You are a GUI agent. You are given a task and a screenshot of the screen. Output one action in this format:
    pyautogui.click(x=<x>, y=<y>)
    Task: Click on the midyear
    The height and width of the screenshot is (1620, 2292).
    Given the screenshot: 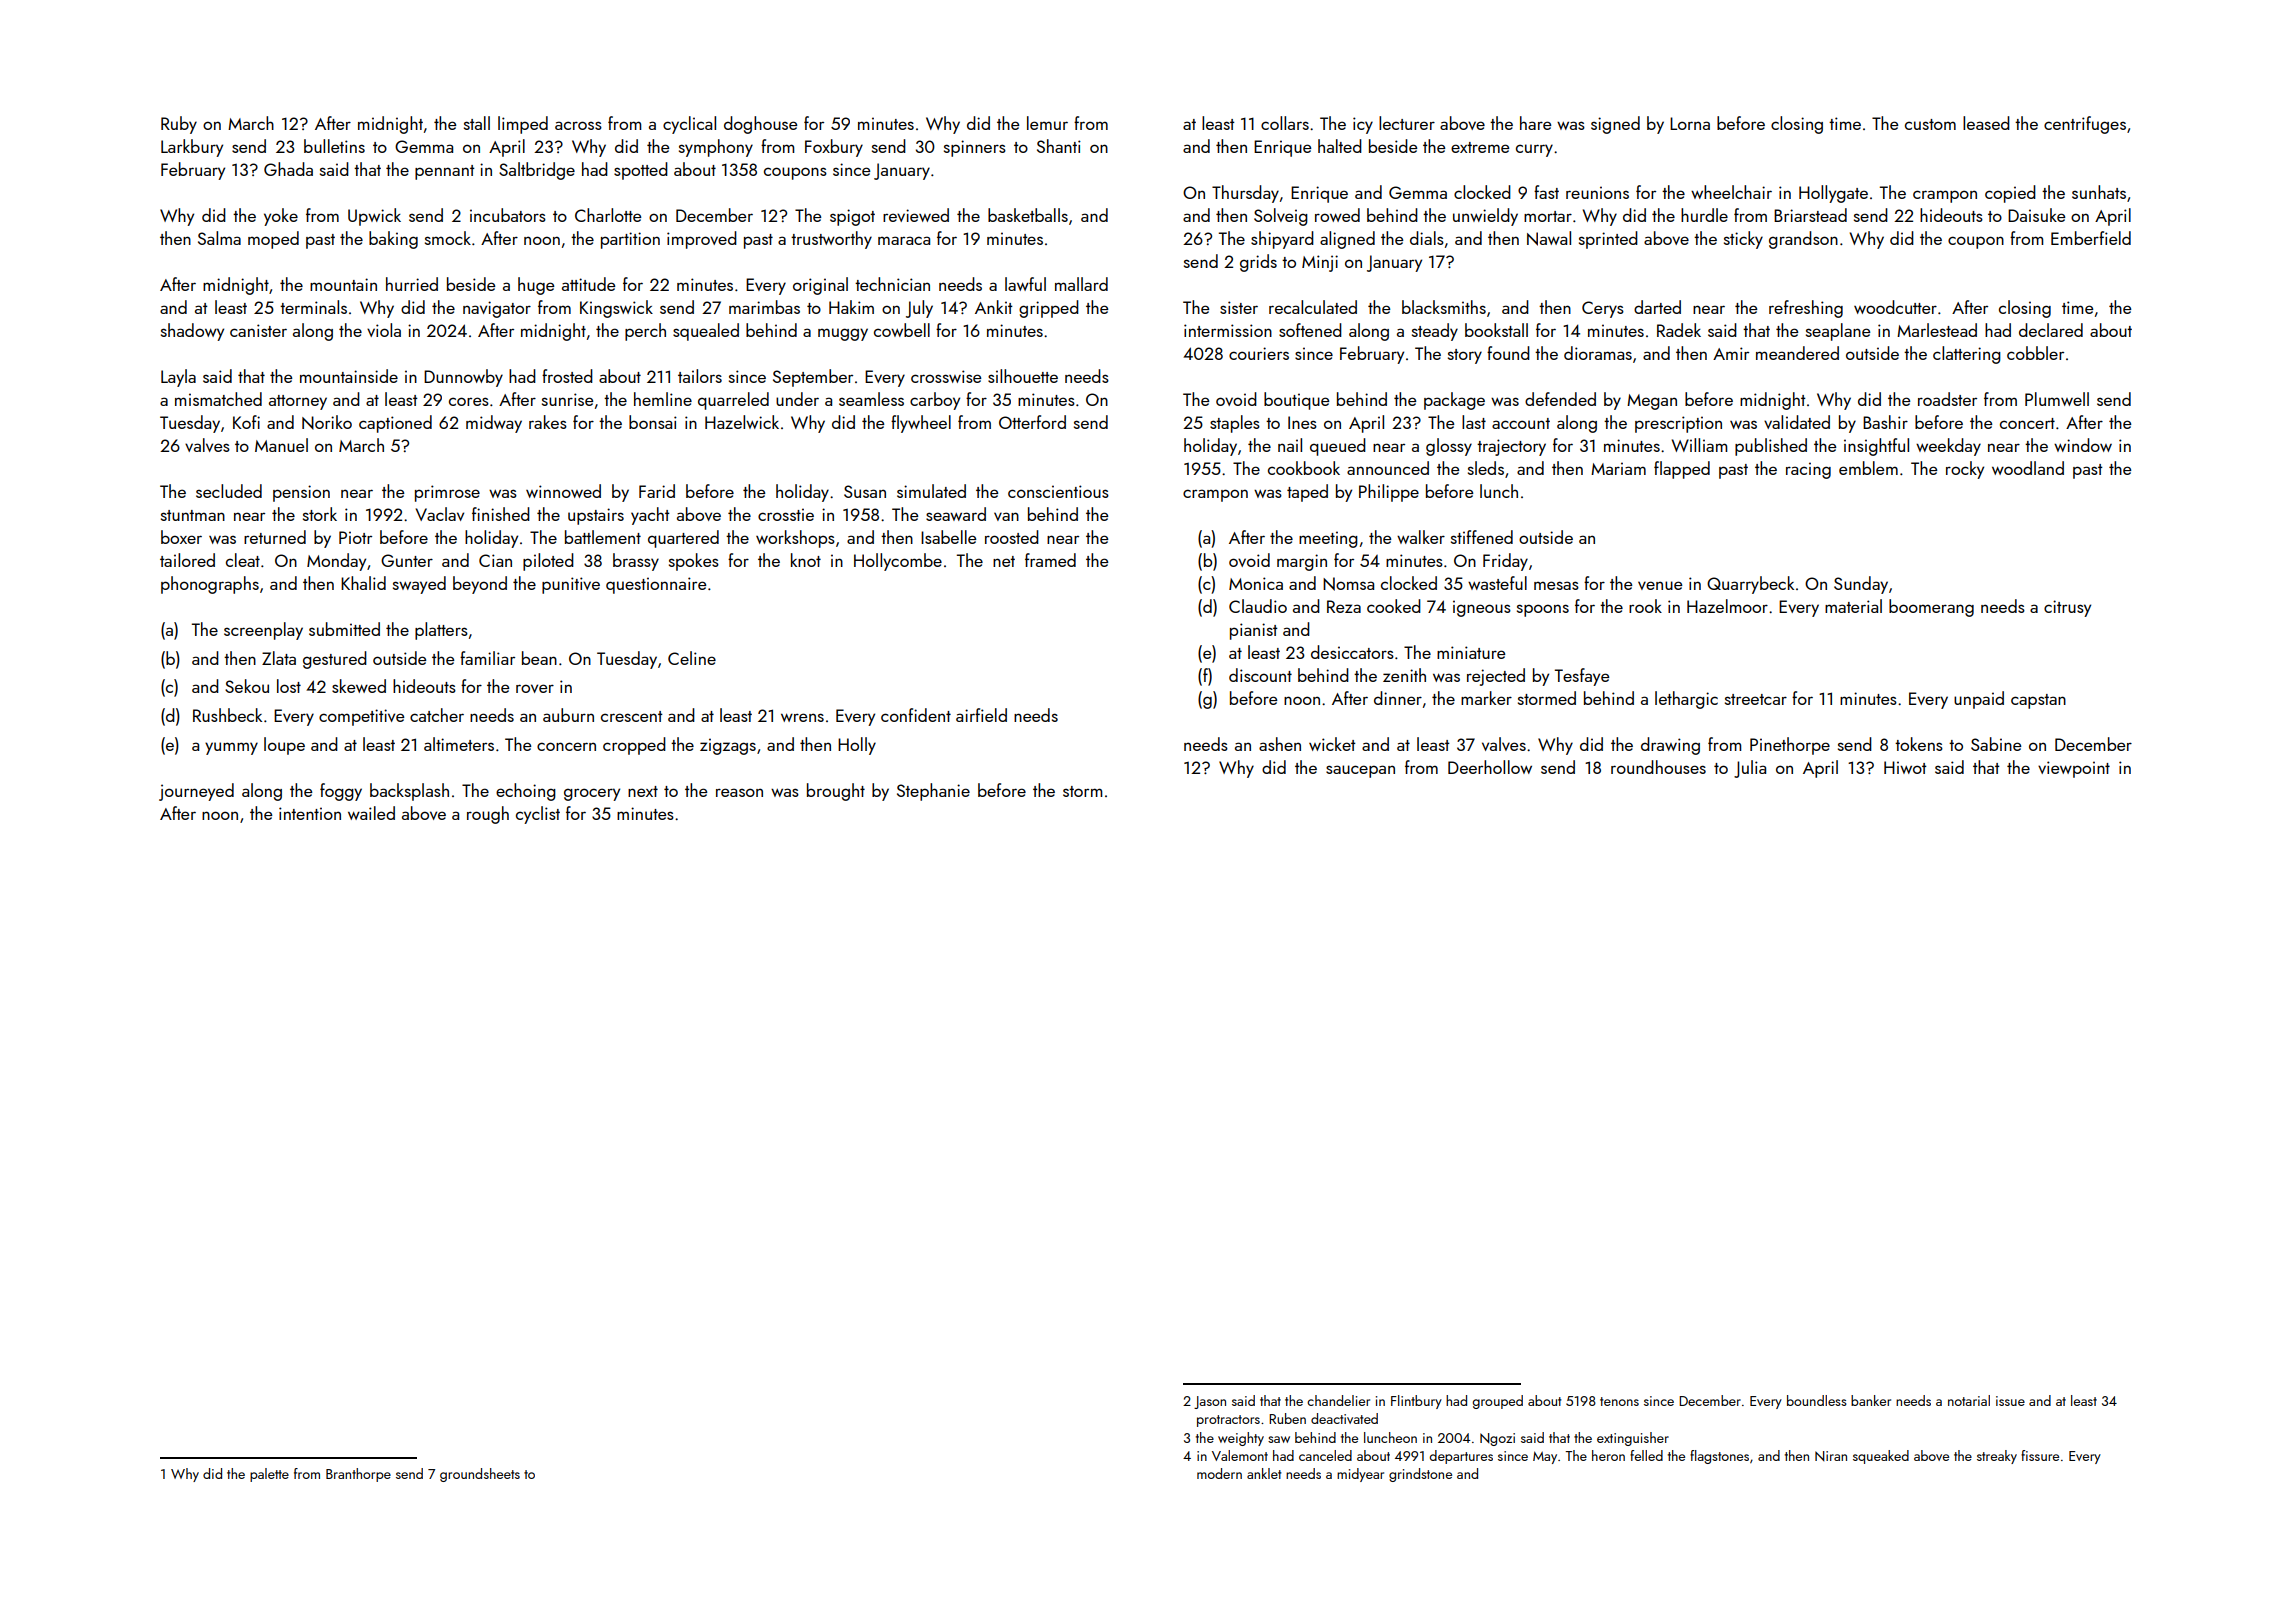 What is the action you would take?
    pyautogui.click(x=1360, y=1475)
